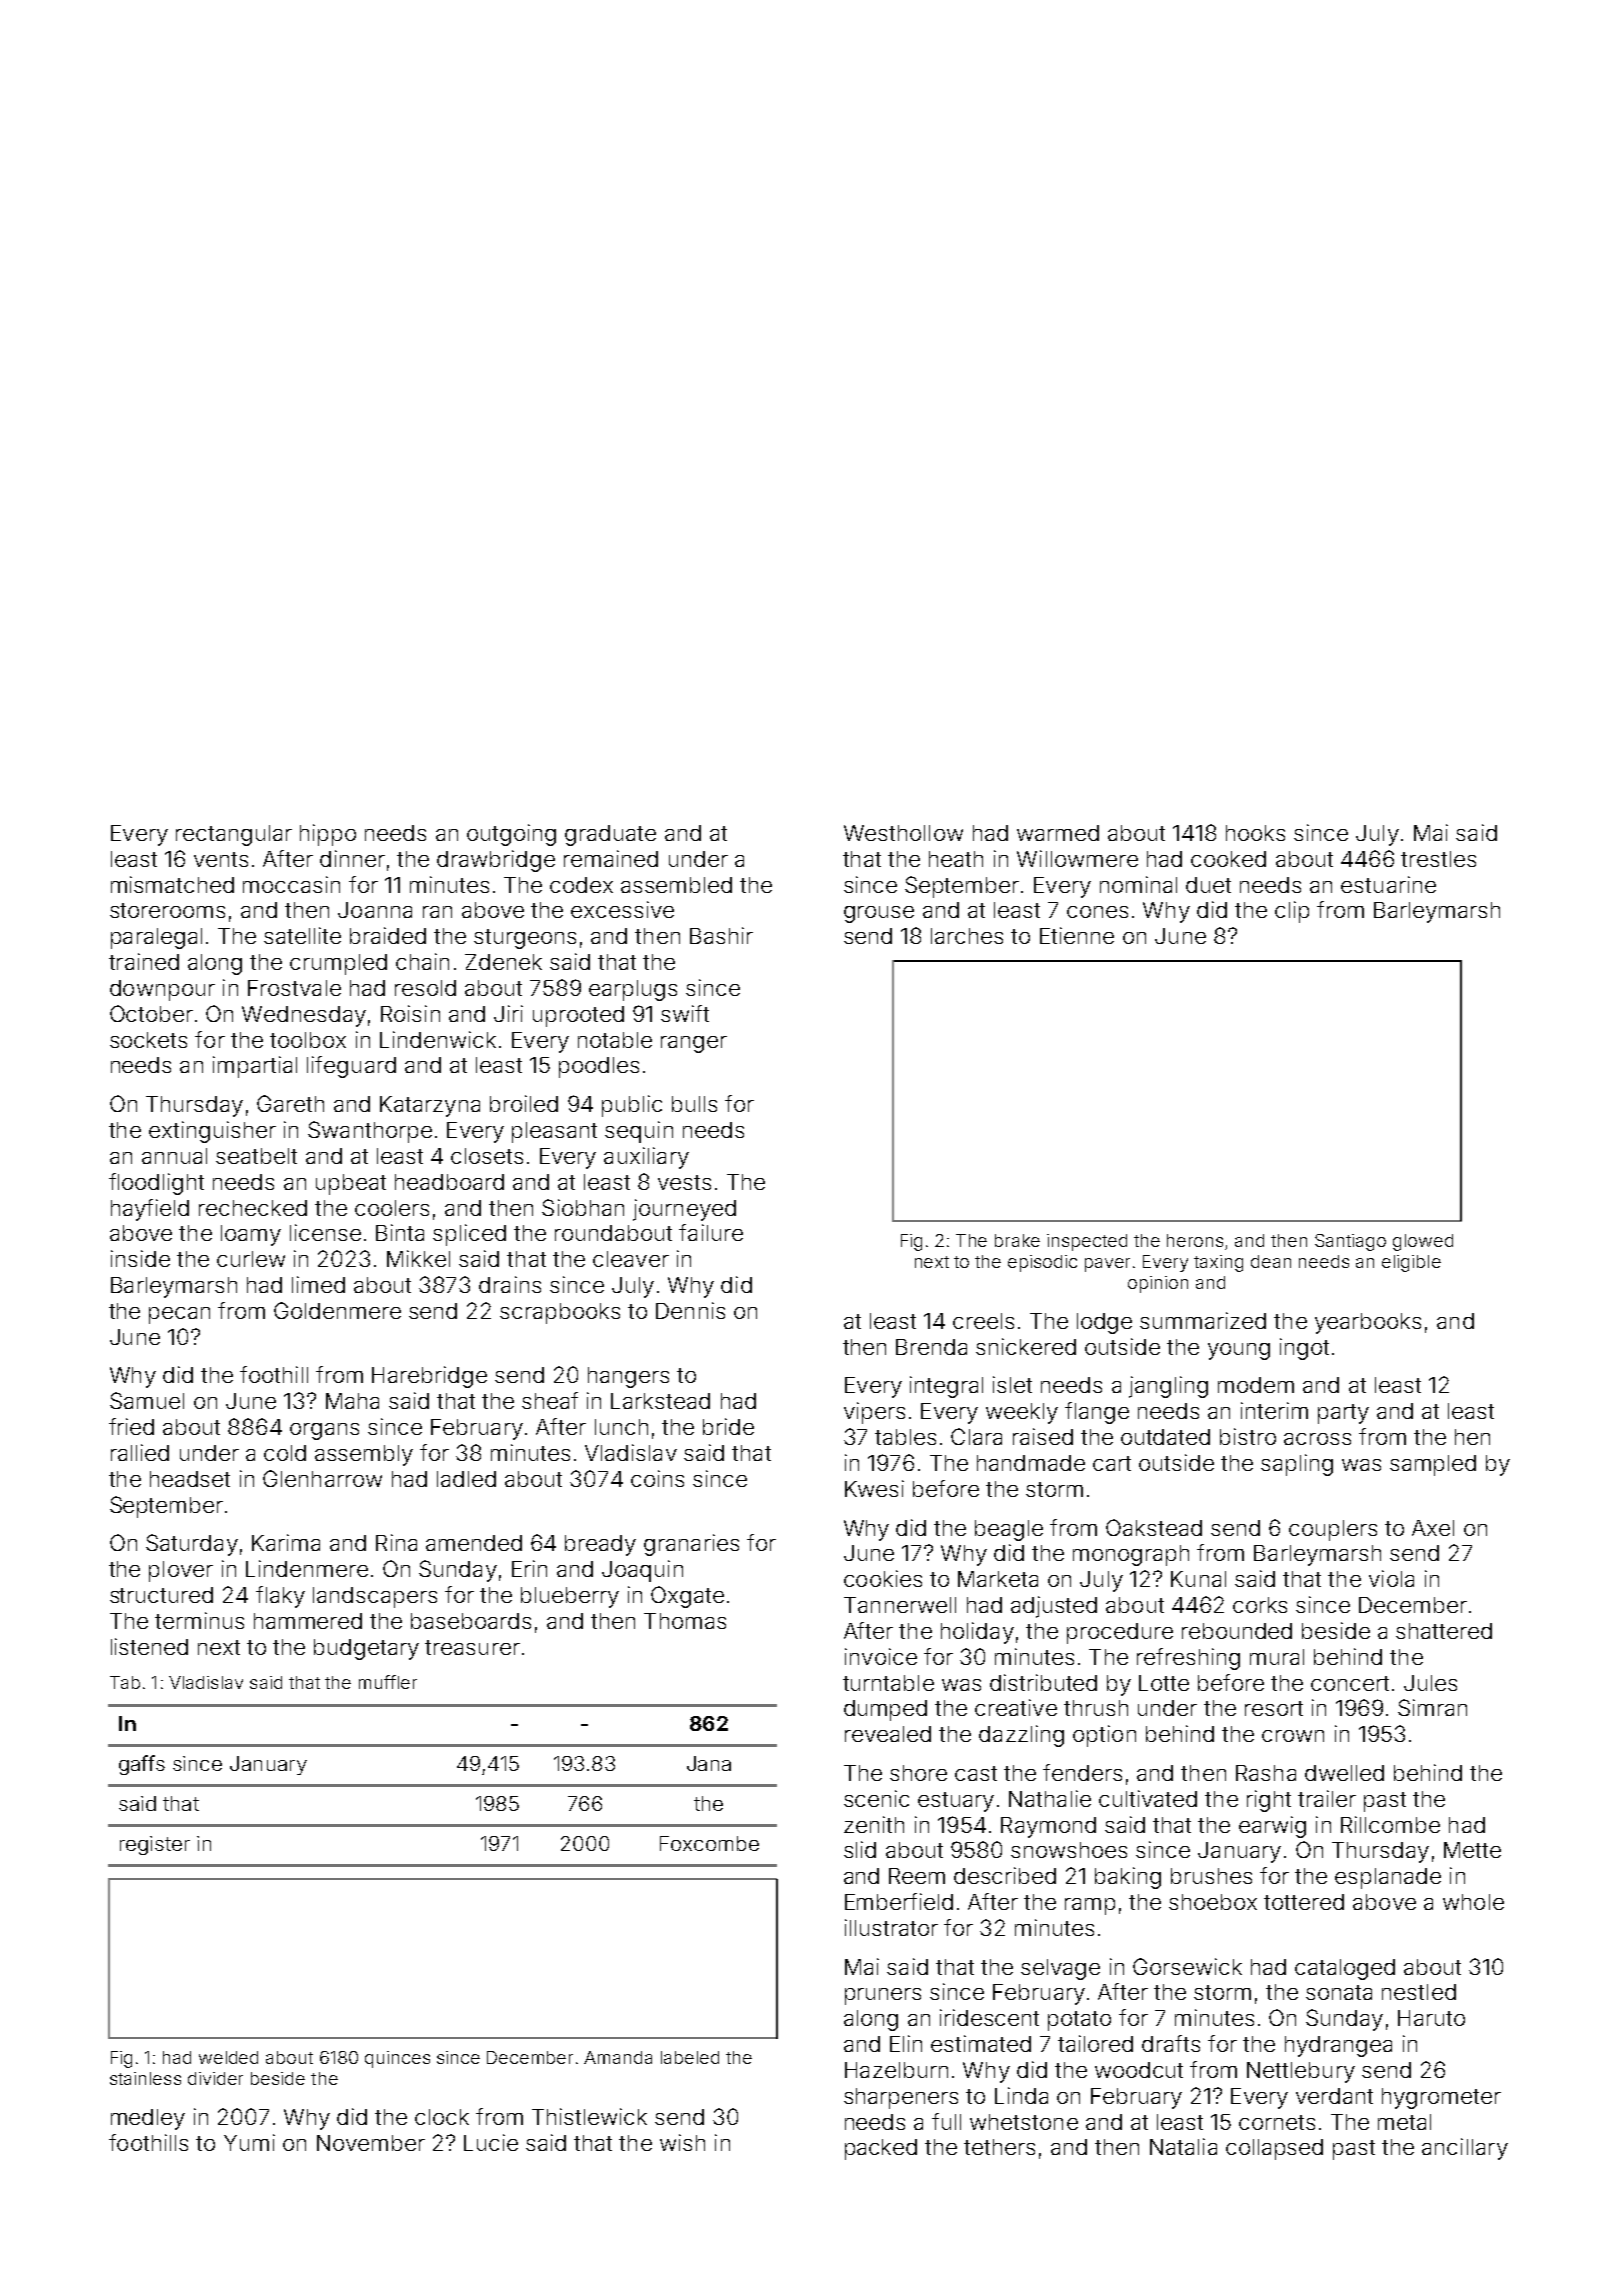 This screenshot has height=2292, width=1620. Describe the element at coordinates (155, 1845) in the screenshot. I see `register` at that location.
